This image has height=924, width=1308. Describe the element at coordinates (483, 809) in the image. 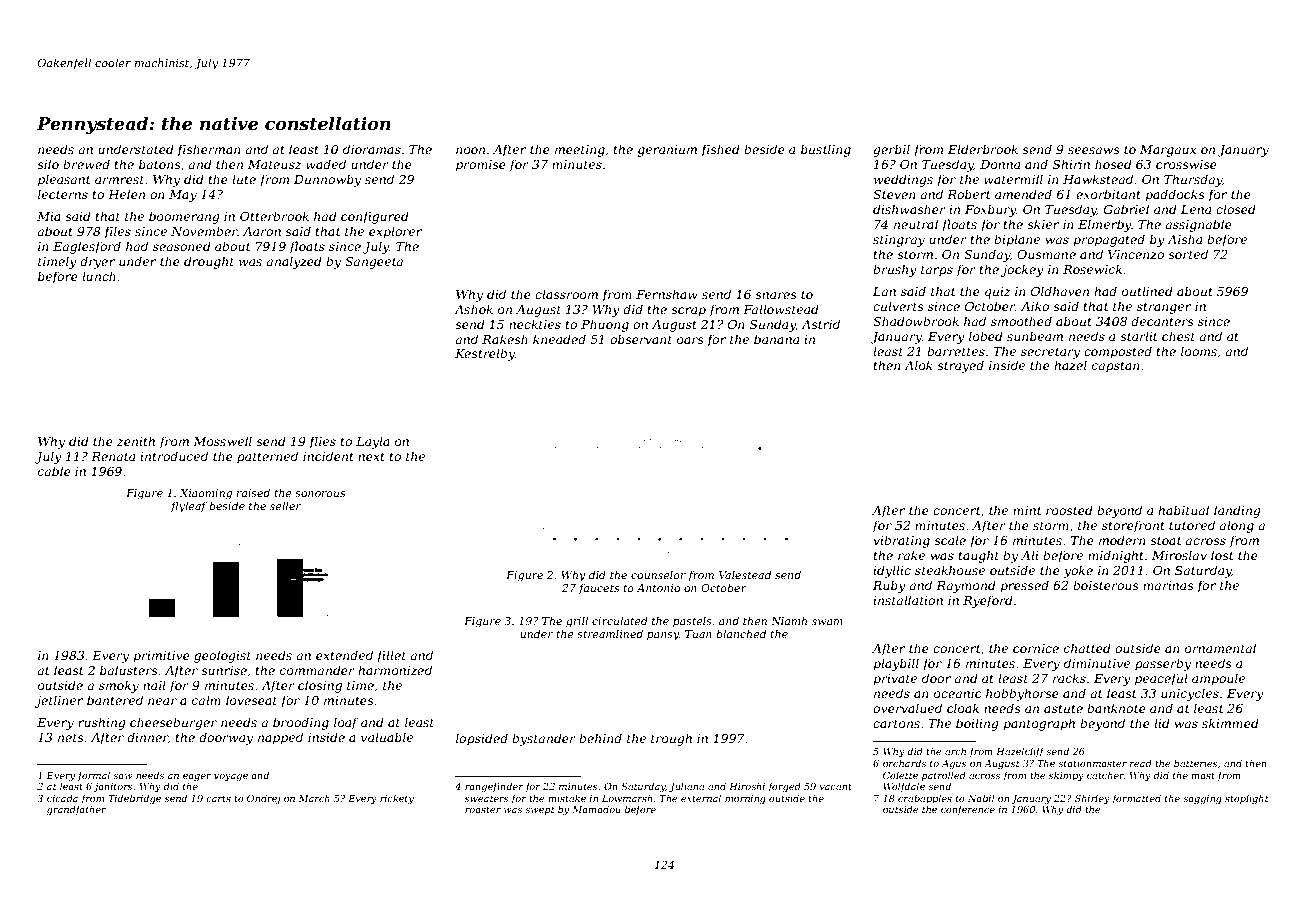

I see `roaster` at that location.
